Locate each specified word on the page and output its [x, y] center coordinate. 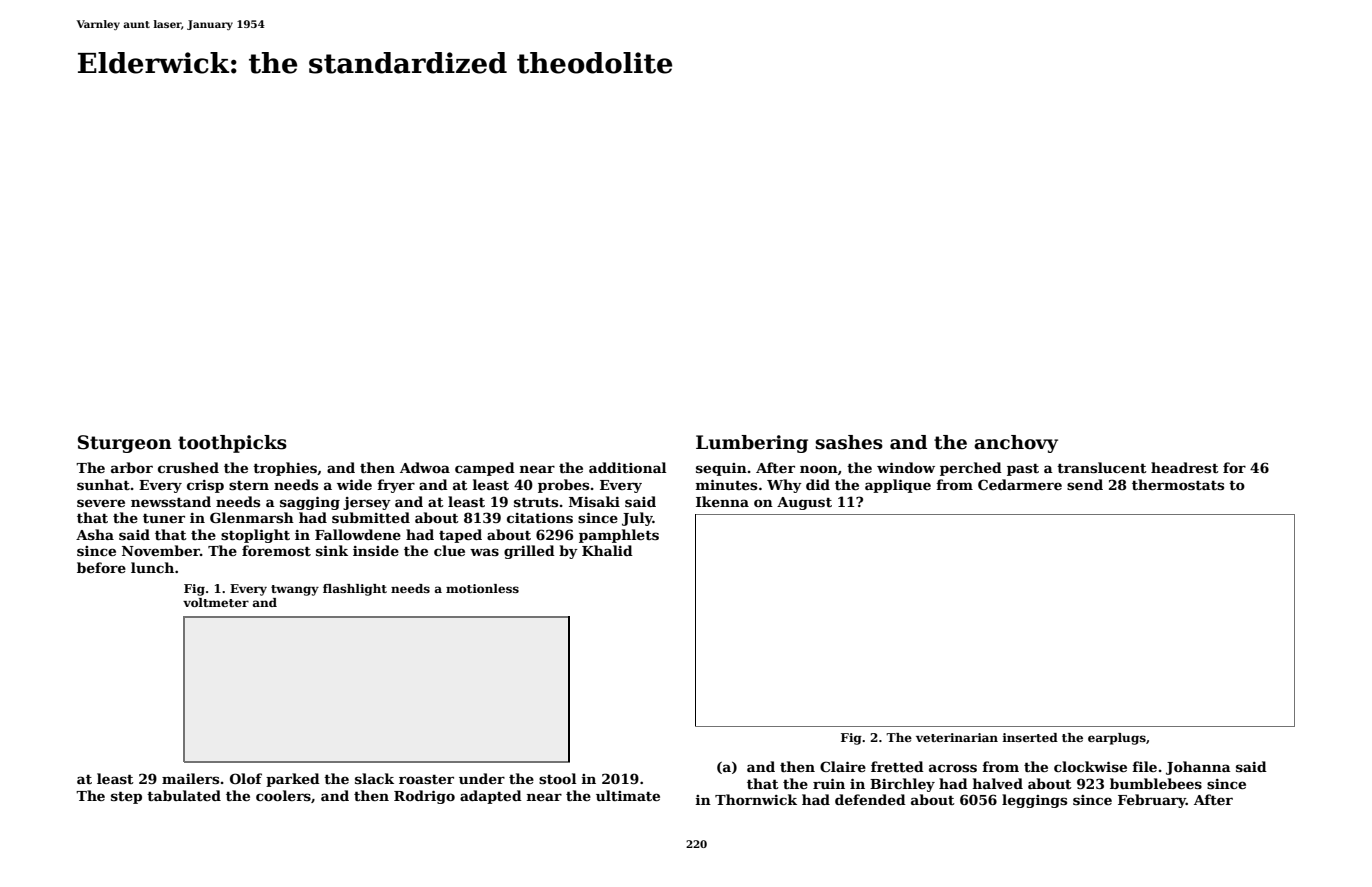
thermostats [1178, 484]
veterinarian [957, 737]
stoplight [255, 536]
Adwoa [425, 467]
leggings [1034, 801]
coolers [283, 795]
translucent [1102, 467]
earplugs [1117, 739]
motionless [482, 588]
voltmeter [216, 602]
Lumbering [752, 444]
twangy [295, 590]
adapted [491, 797]
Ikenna [722, 501]
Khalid [607, 550]
